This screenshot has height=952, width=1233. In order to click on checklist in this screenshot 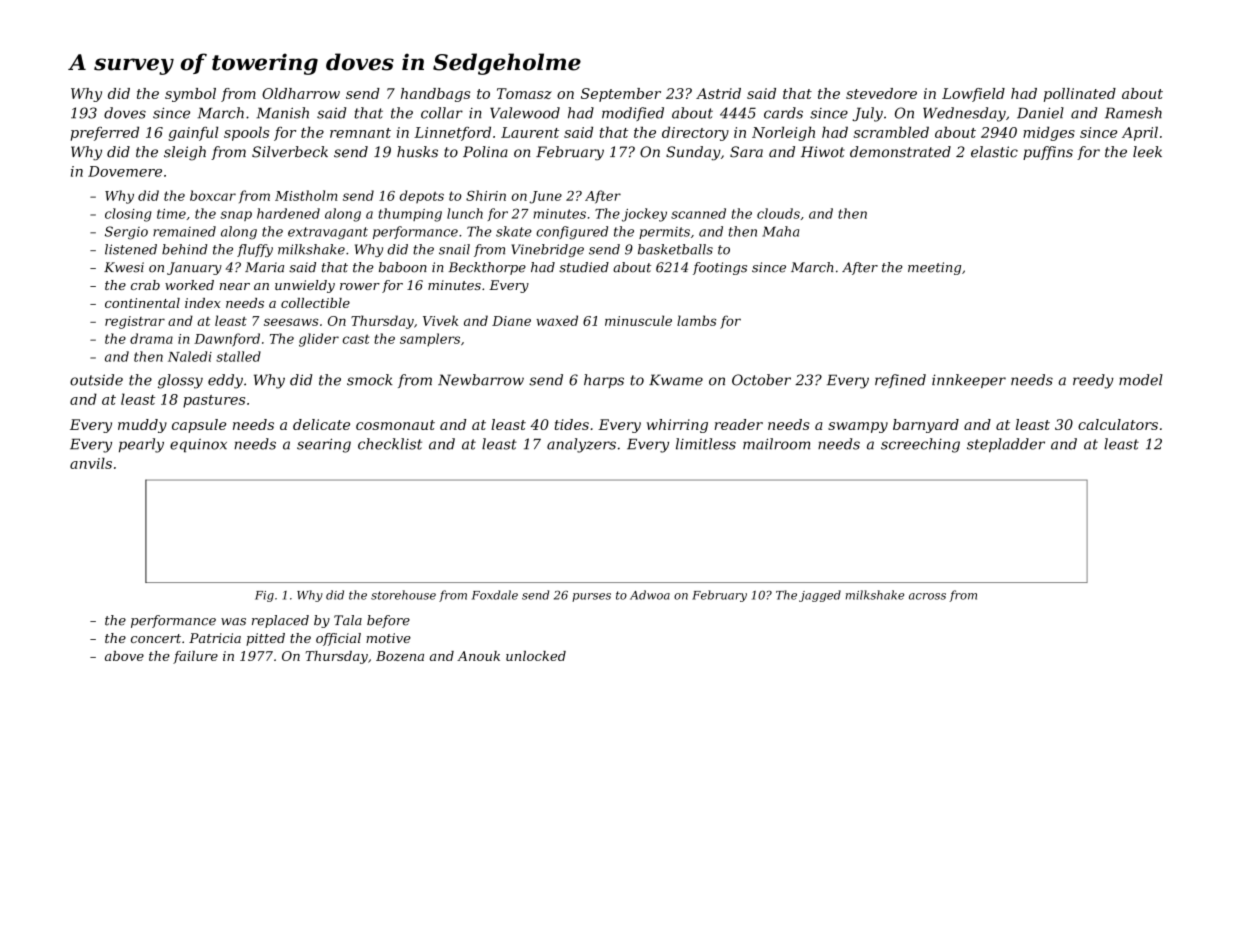, I will do `click(390, 444)`.
